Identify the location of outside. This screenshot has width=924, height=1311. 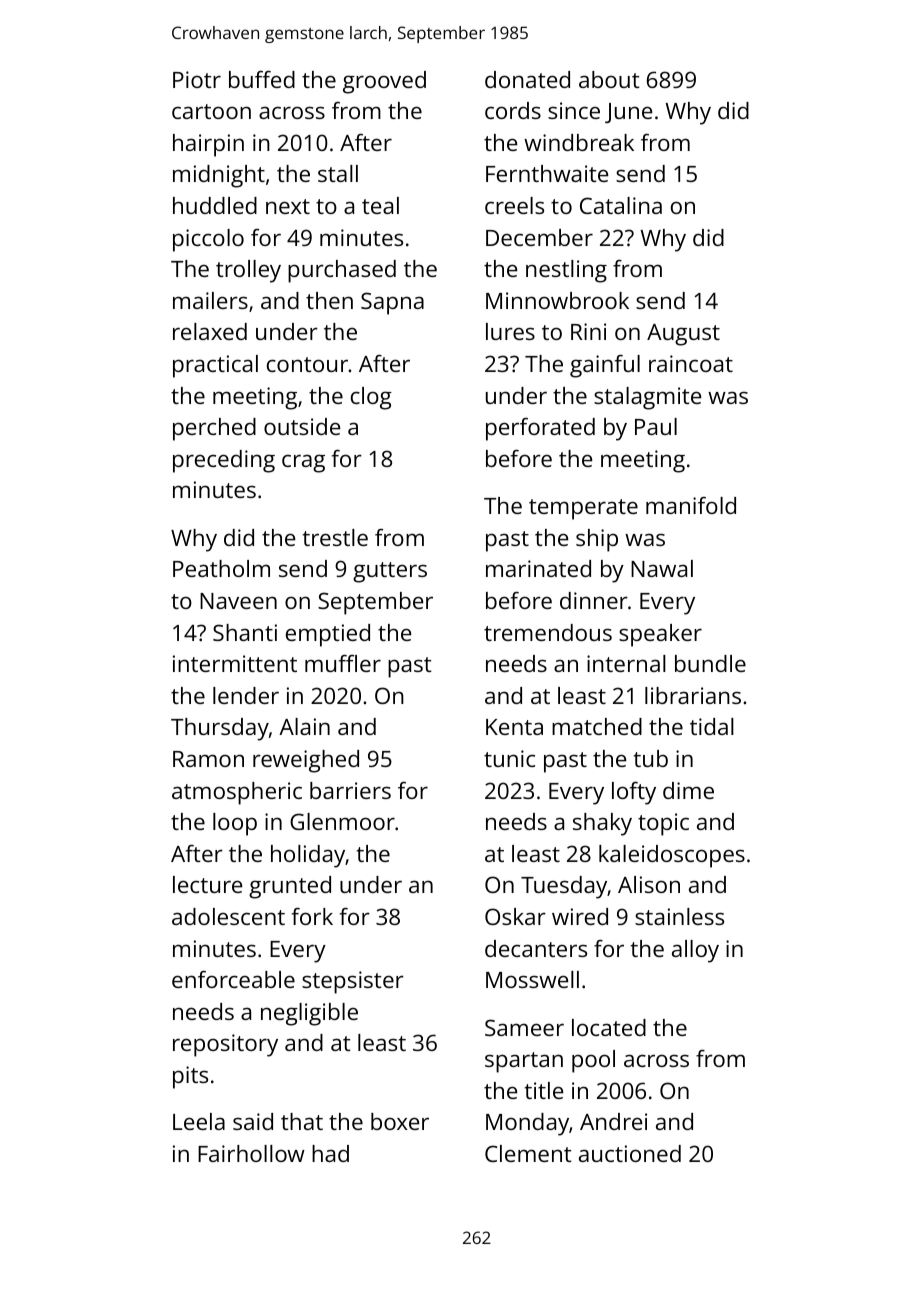
(302, 426).
